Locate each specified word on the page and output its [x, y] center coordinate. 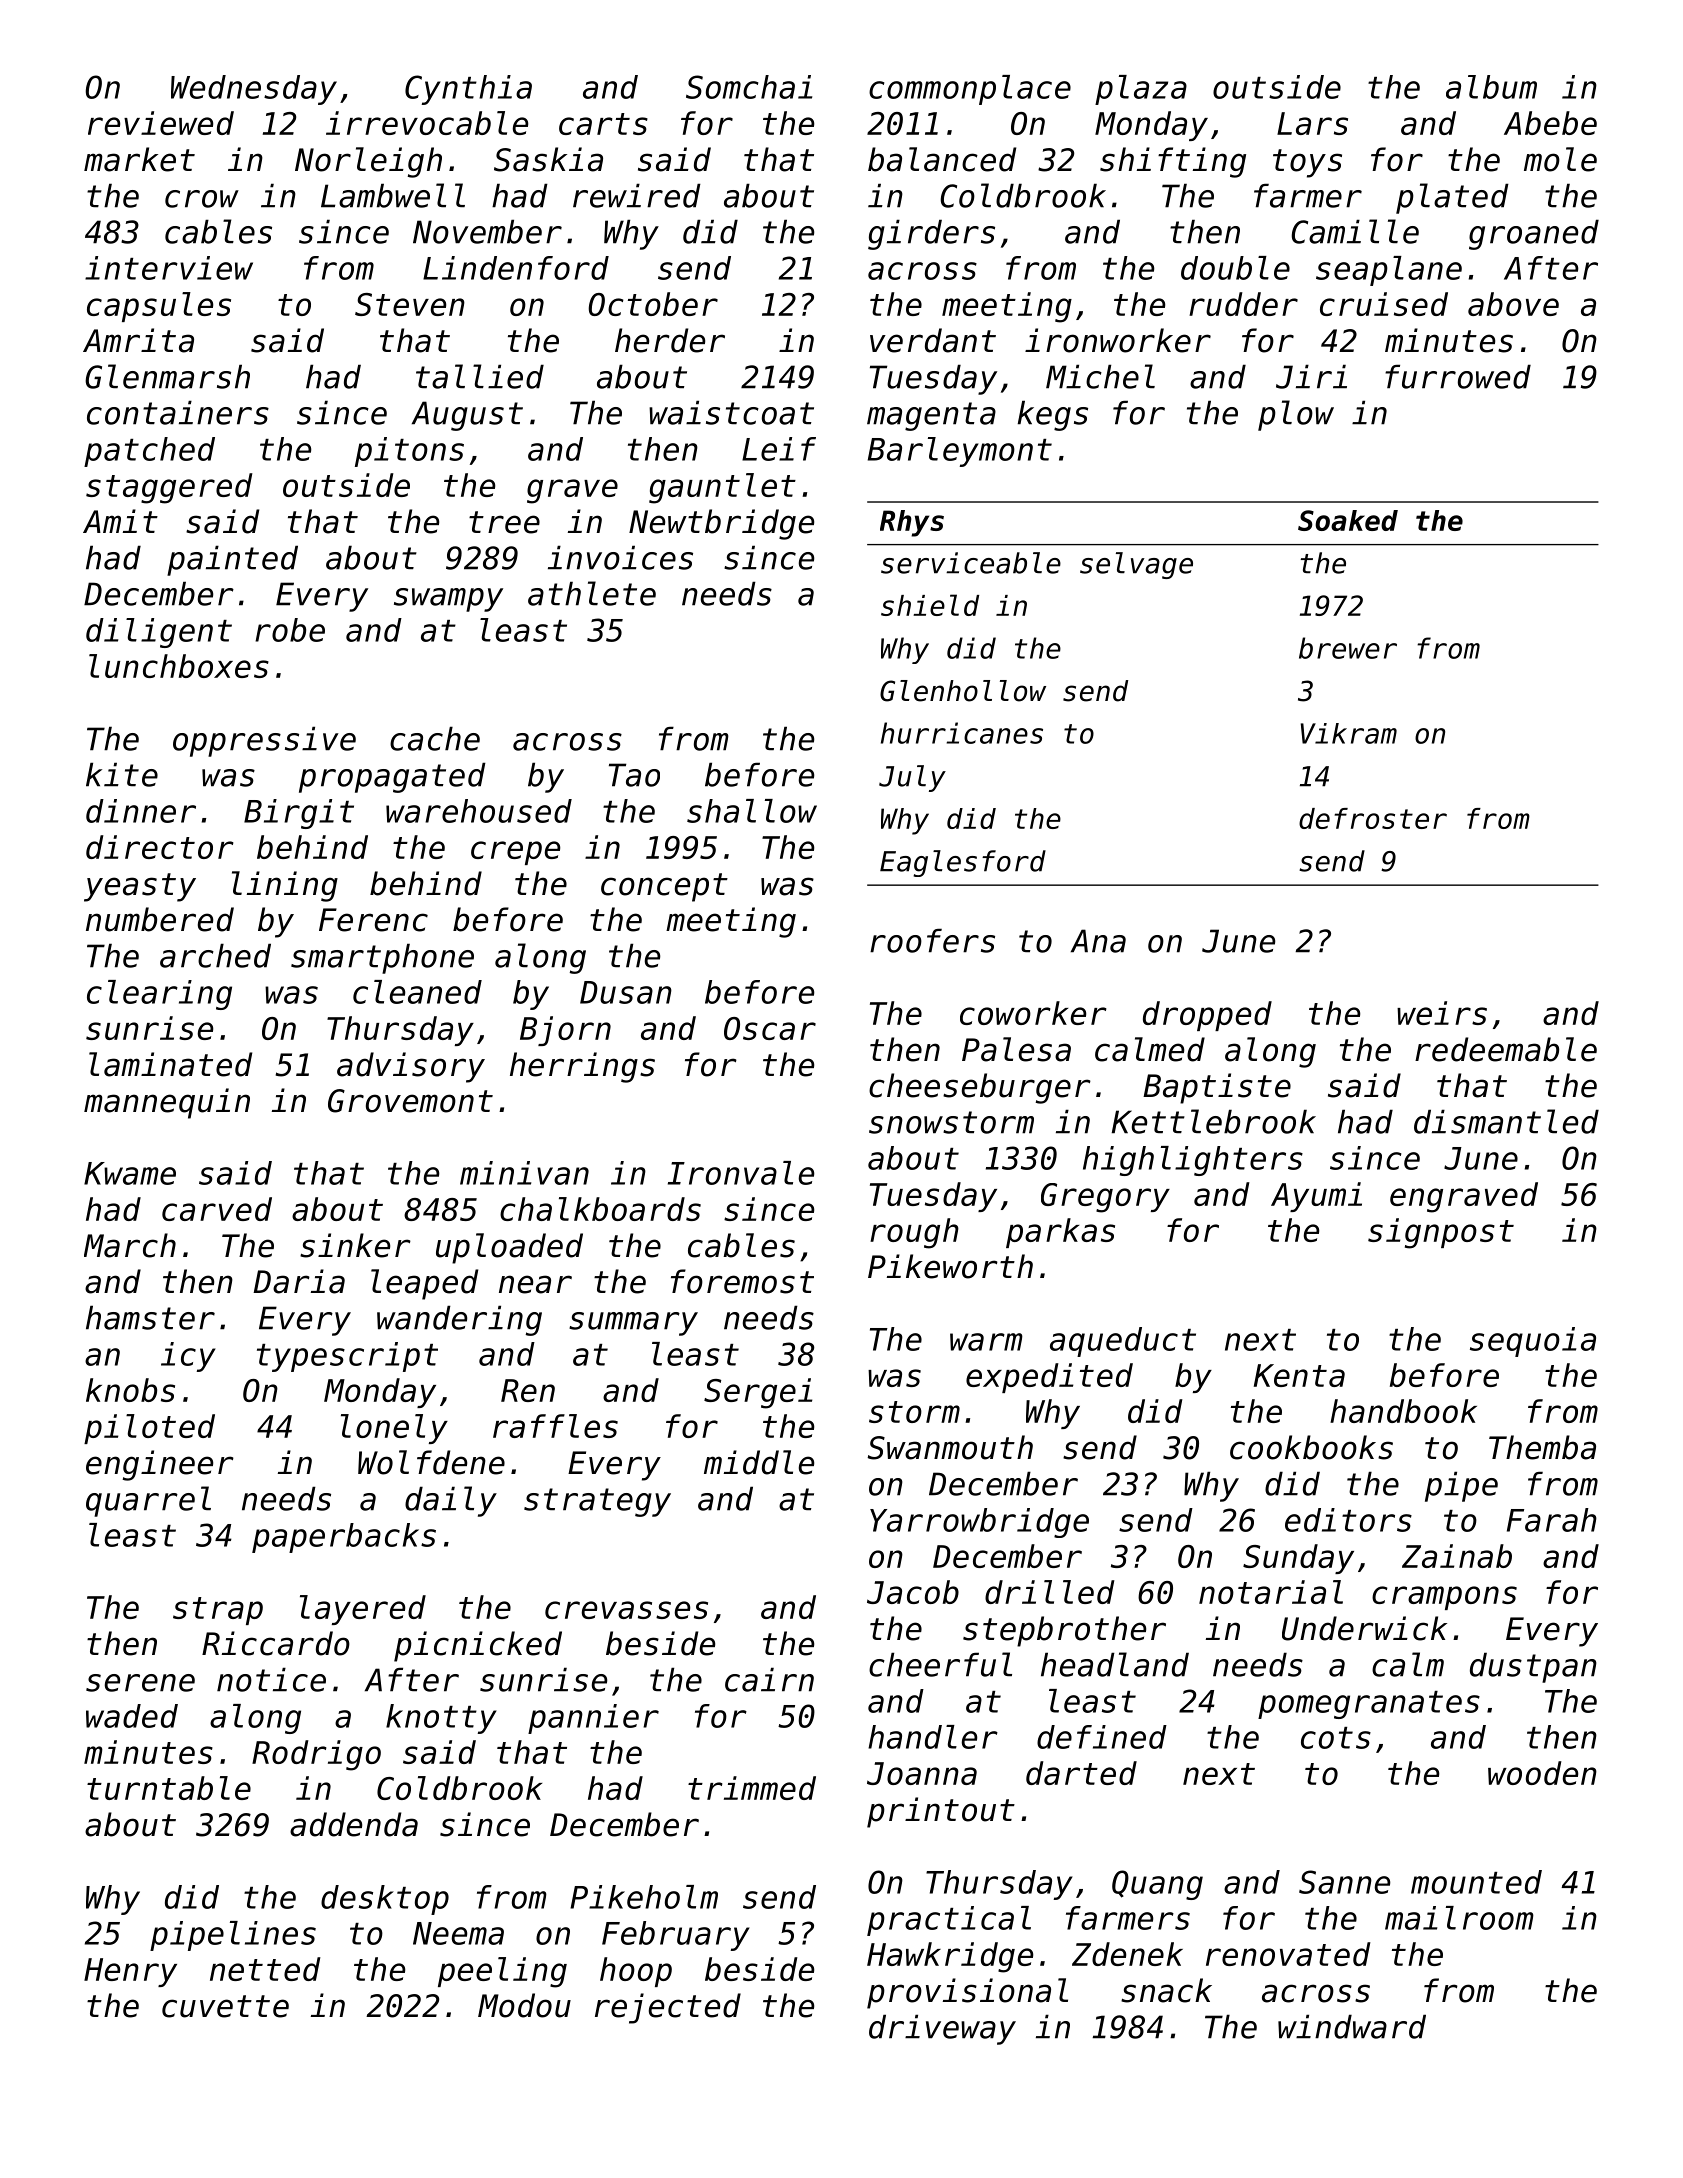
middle [759, 1462]
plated [1452, 198]
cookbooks [1311, 1447]
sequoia [1533, 1342]
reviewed [161, 123]
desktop [385, 1900]
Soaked [1348, 520]
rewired [637, 195]
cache [435, 738]
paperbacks [344, 1538]
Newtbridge [721, 524]
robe [290, 630]
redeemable [1506, 1049]
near [535, 1284]
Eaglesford [963, 863]
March [130, 1245]
